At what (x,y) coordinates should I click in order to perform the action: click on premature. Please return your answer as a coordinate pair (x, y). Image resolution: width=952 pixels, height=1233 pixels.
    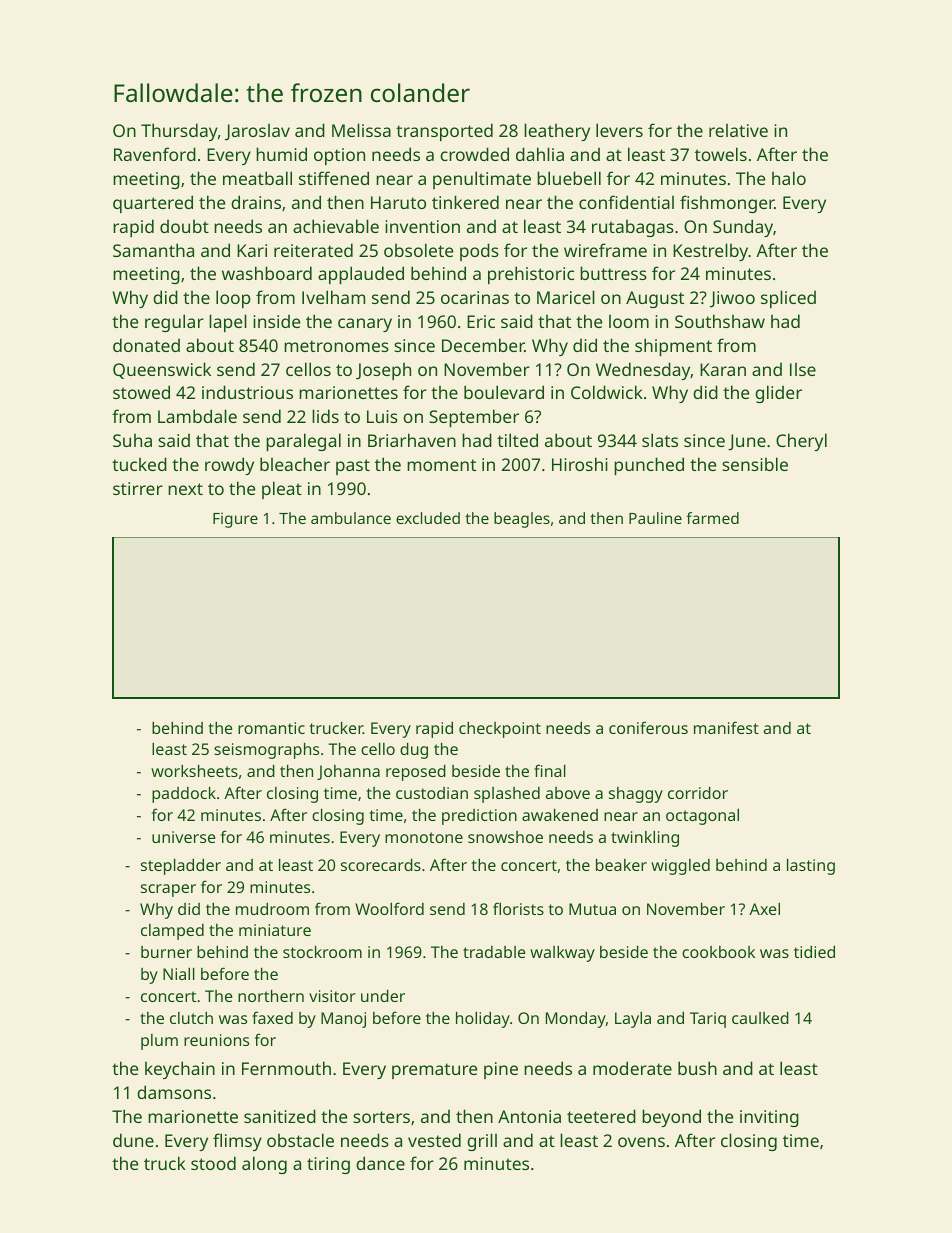
    Looking at the image, I should click on (434, 1071).
